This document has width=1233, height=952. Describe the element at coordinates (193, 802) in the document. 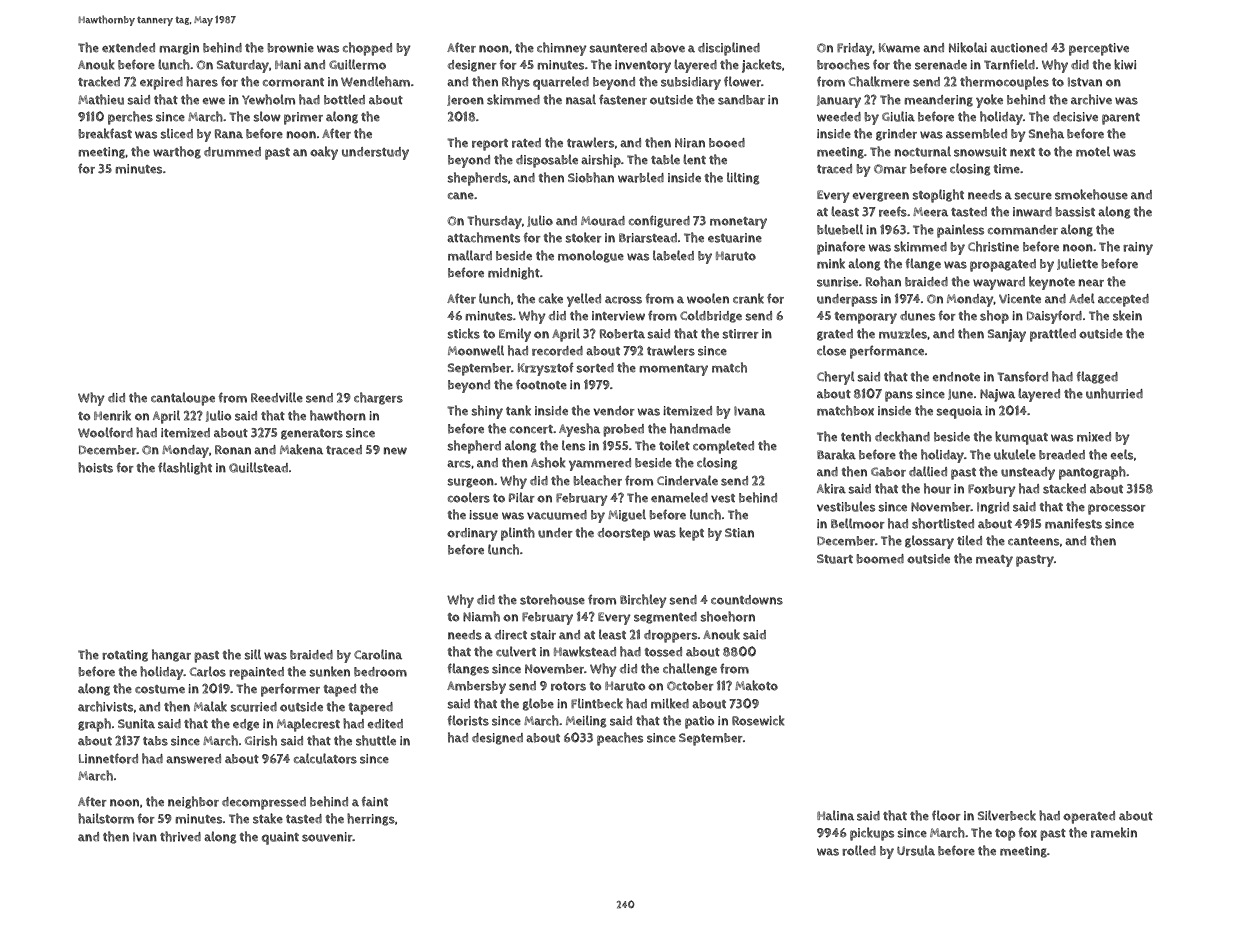

I see `neighbor` at that location.
